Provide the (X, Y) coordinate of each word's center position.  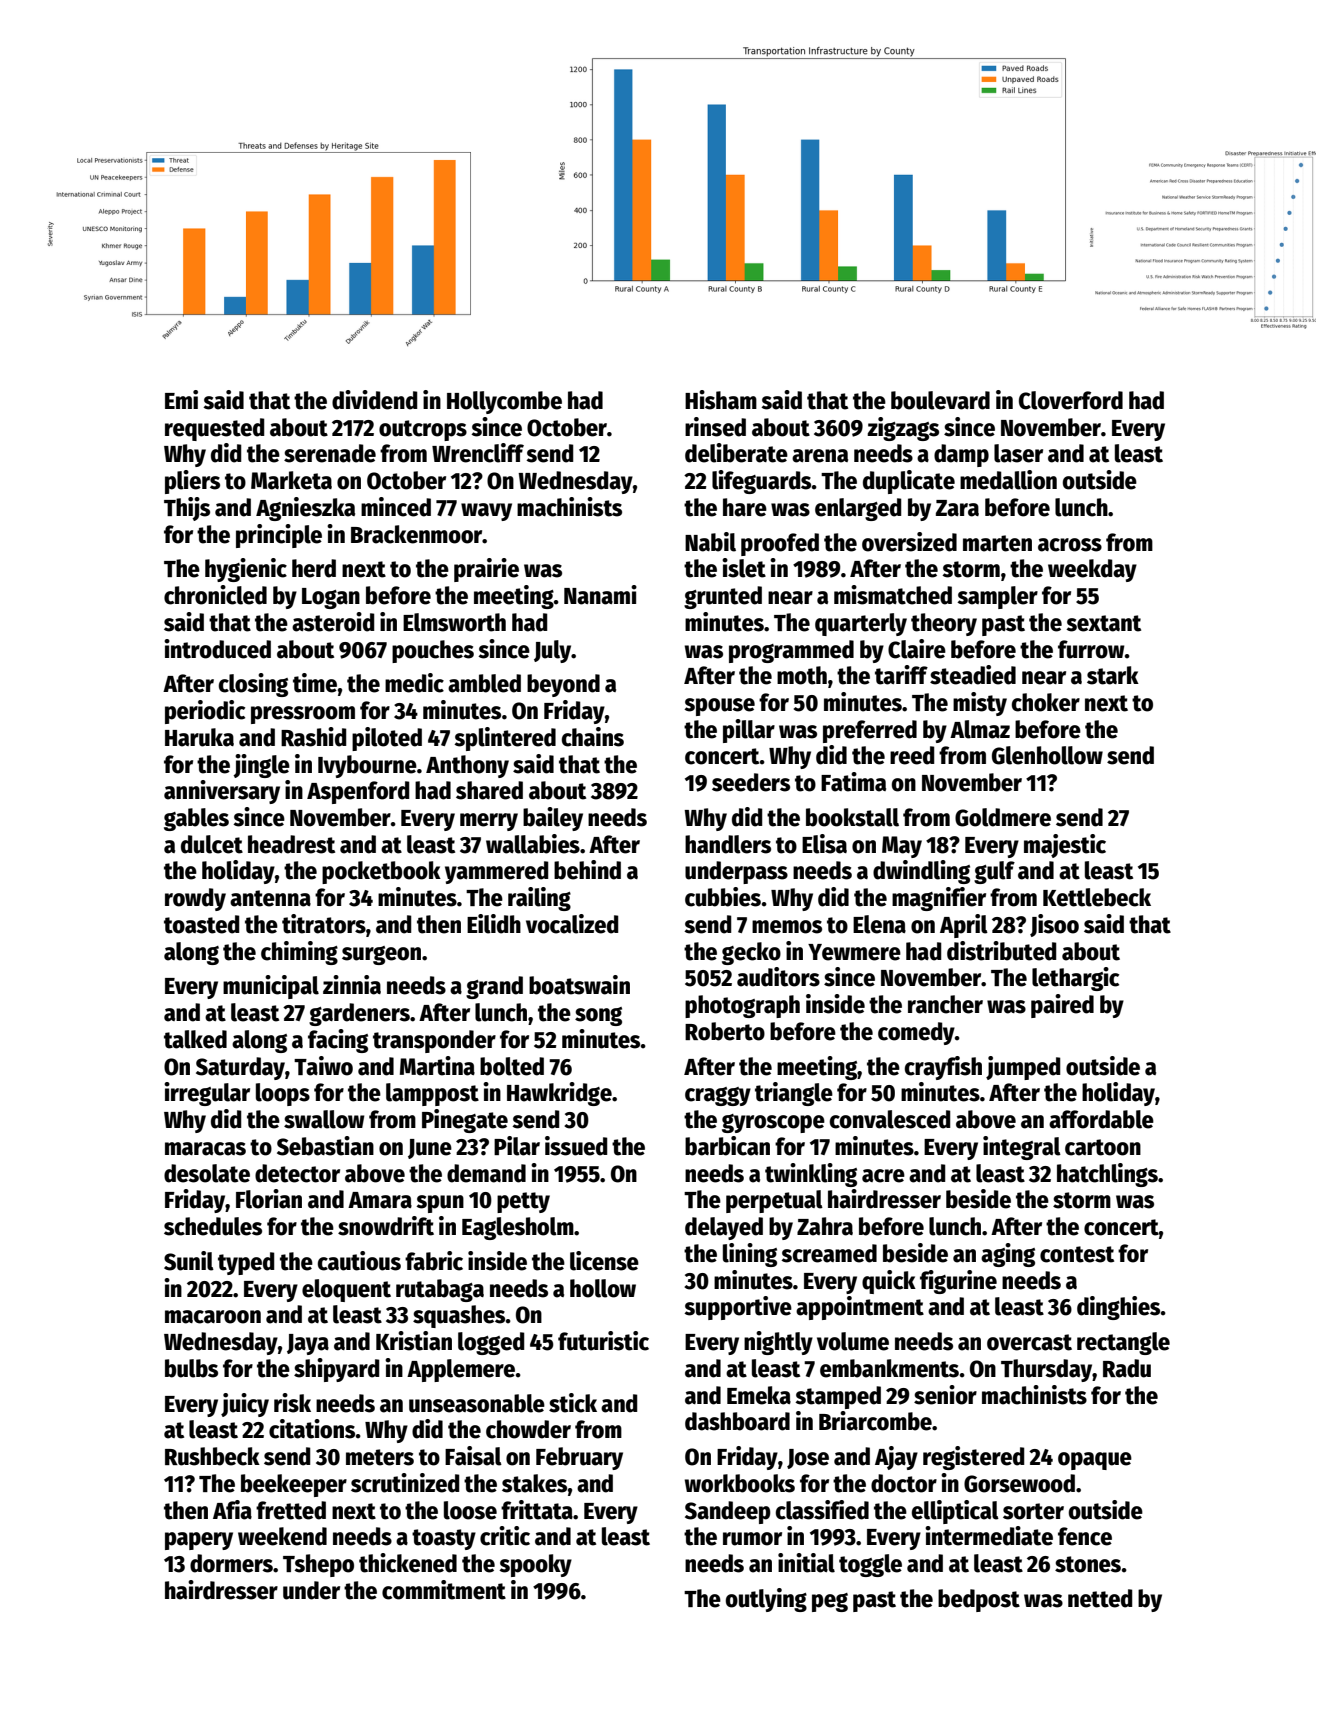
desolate (207, 1173)
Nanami (600, 595)
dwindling (921, 872)
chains (593, 737)
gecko (751, 953)
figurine (958, 1282)
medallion (1008, 480)
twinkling (811, 1175)
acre (883, 1176)
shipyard (336, 1370)
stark (1113, 675)
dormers (231, 1563)
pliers (192, 482)
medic (414, 683)
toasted (201, 924)
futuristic (603, 1341)
